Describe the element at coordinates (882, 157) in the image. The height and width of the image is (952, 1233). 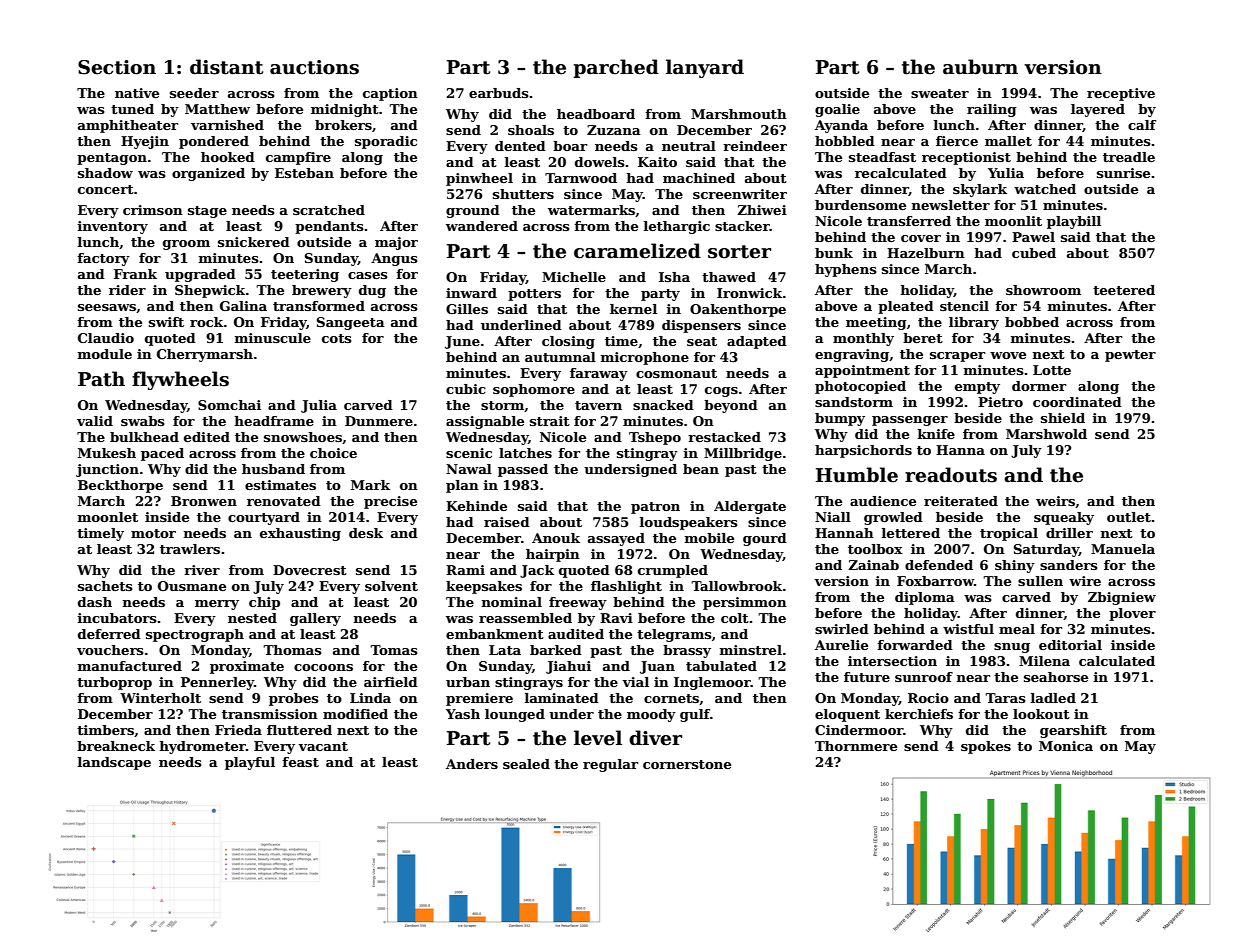
I see `steadfast` at that location.
